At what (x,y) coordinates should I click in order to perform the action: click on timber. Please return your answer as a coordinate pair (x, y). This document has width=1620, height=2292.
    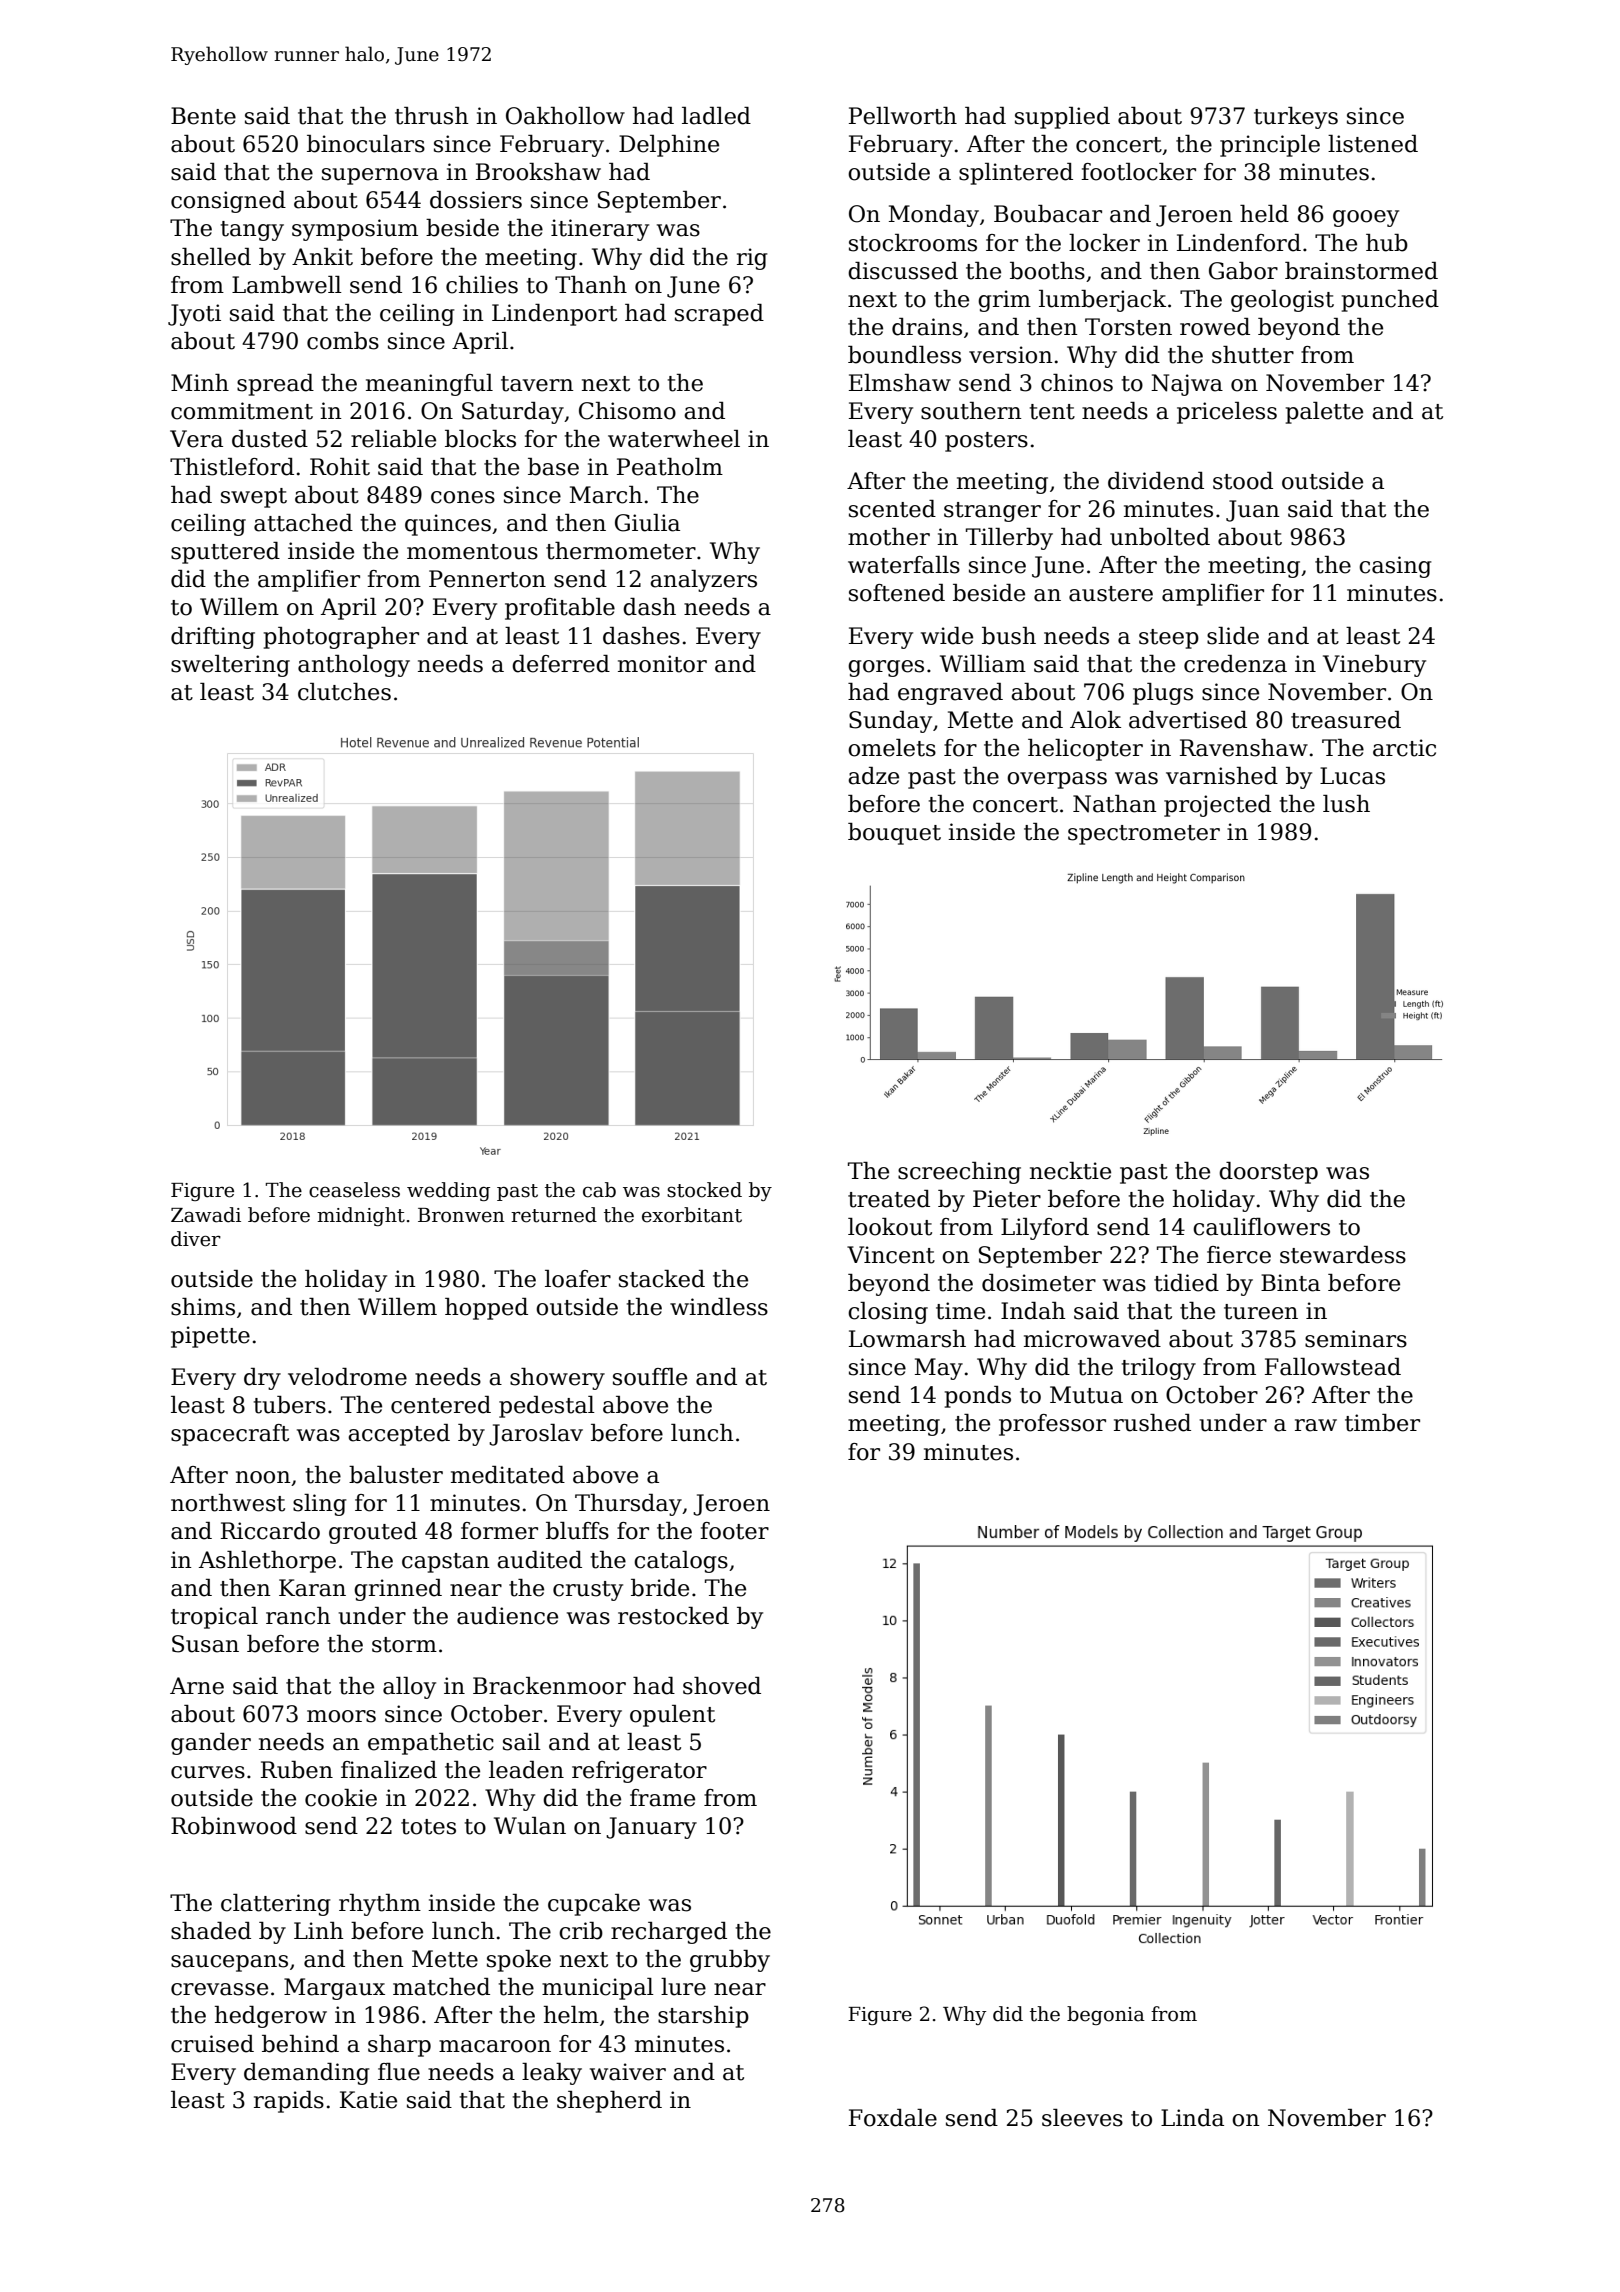
    Looking at the image, I should click on (1382, 1423).
